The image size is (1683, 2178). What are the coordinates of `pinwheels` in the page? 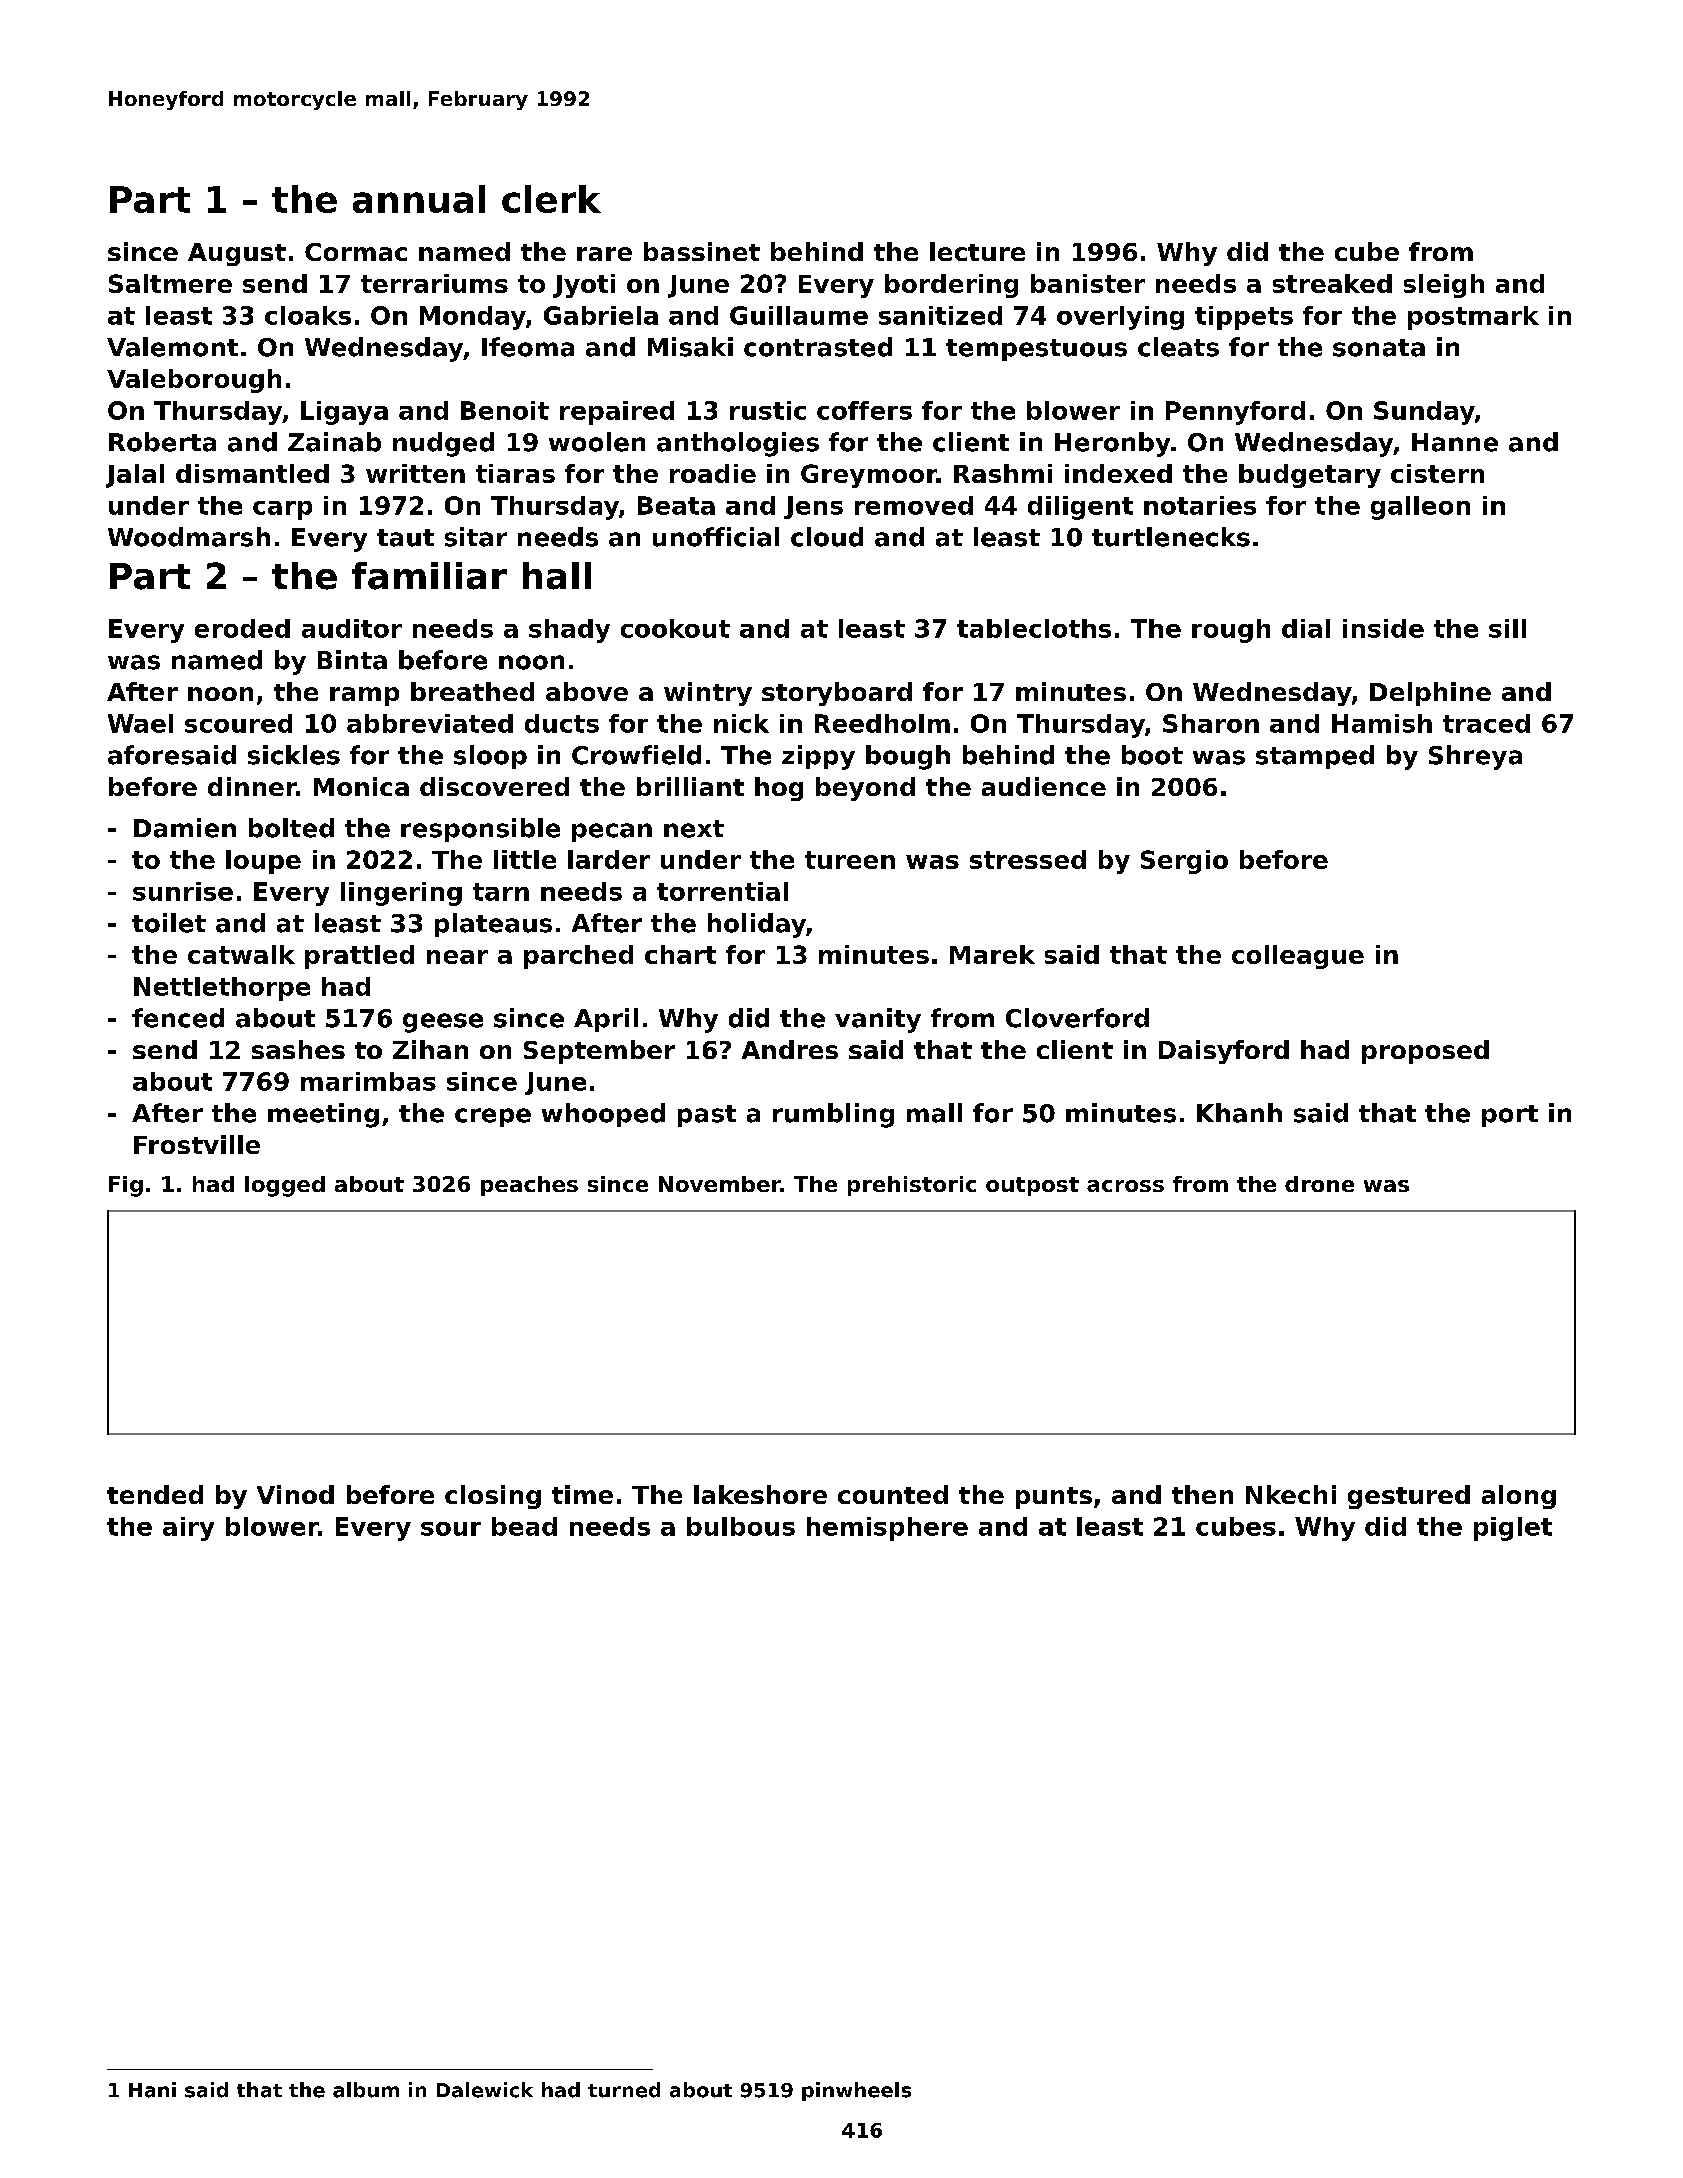 It's located at (856, 2091).
